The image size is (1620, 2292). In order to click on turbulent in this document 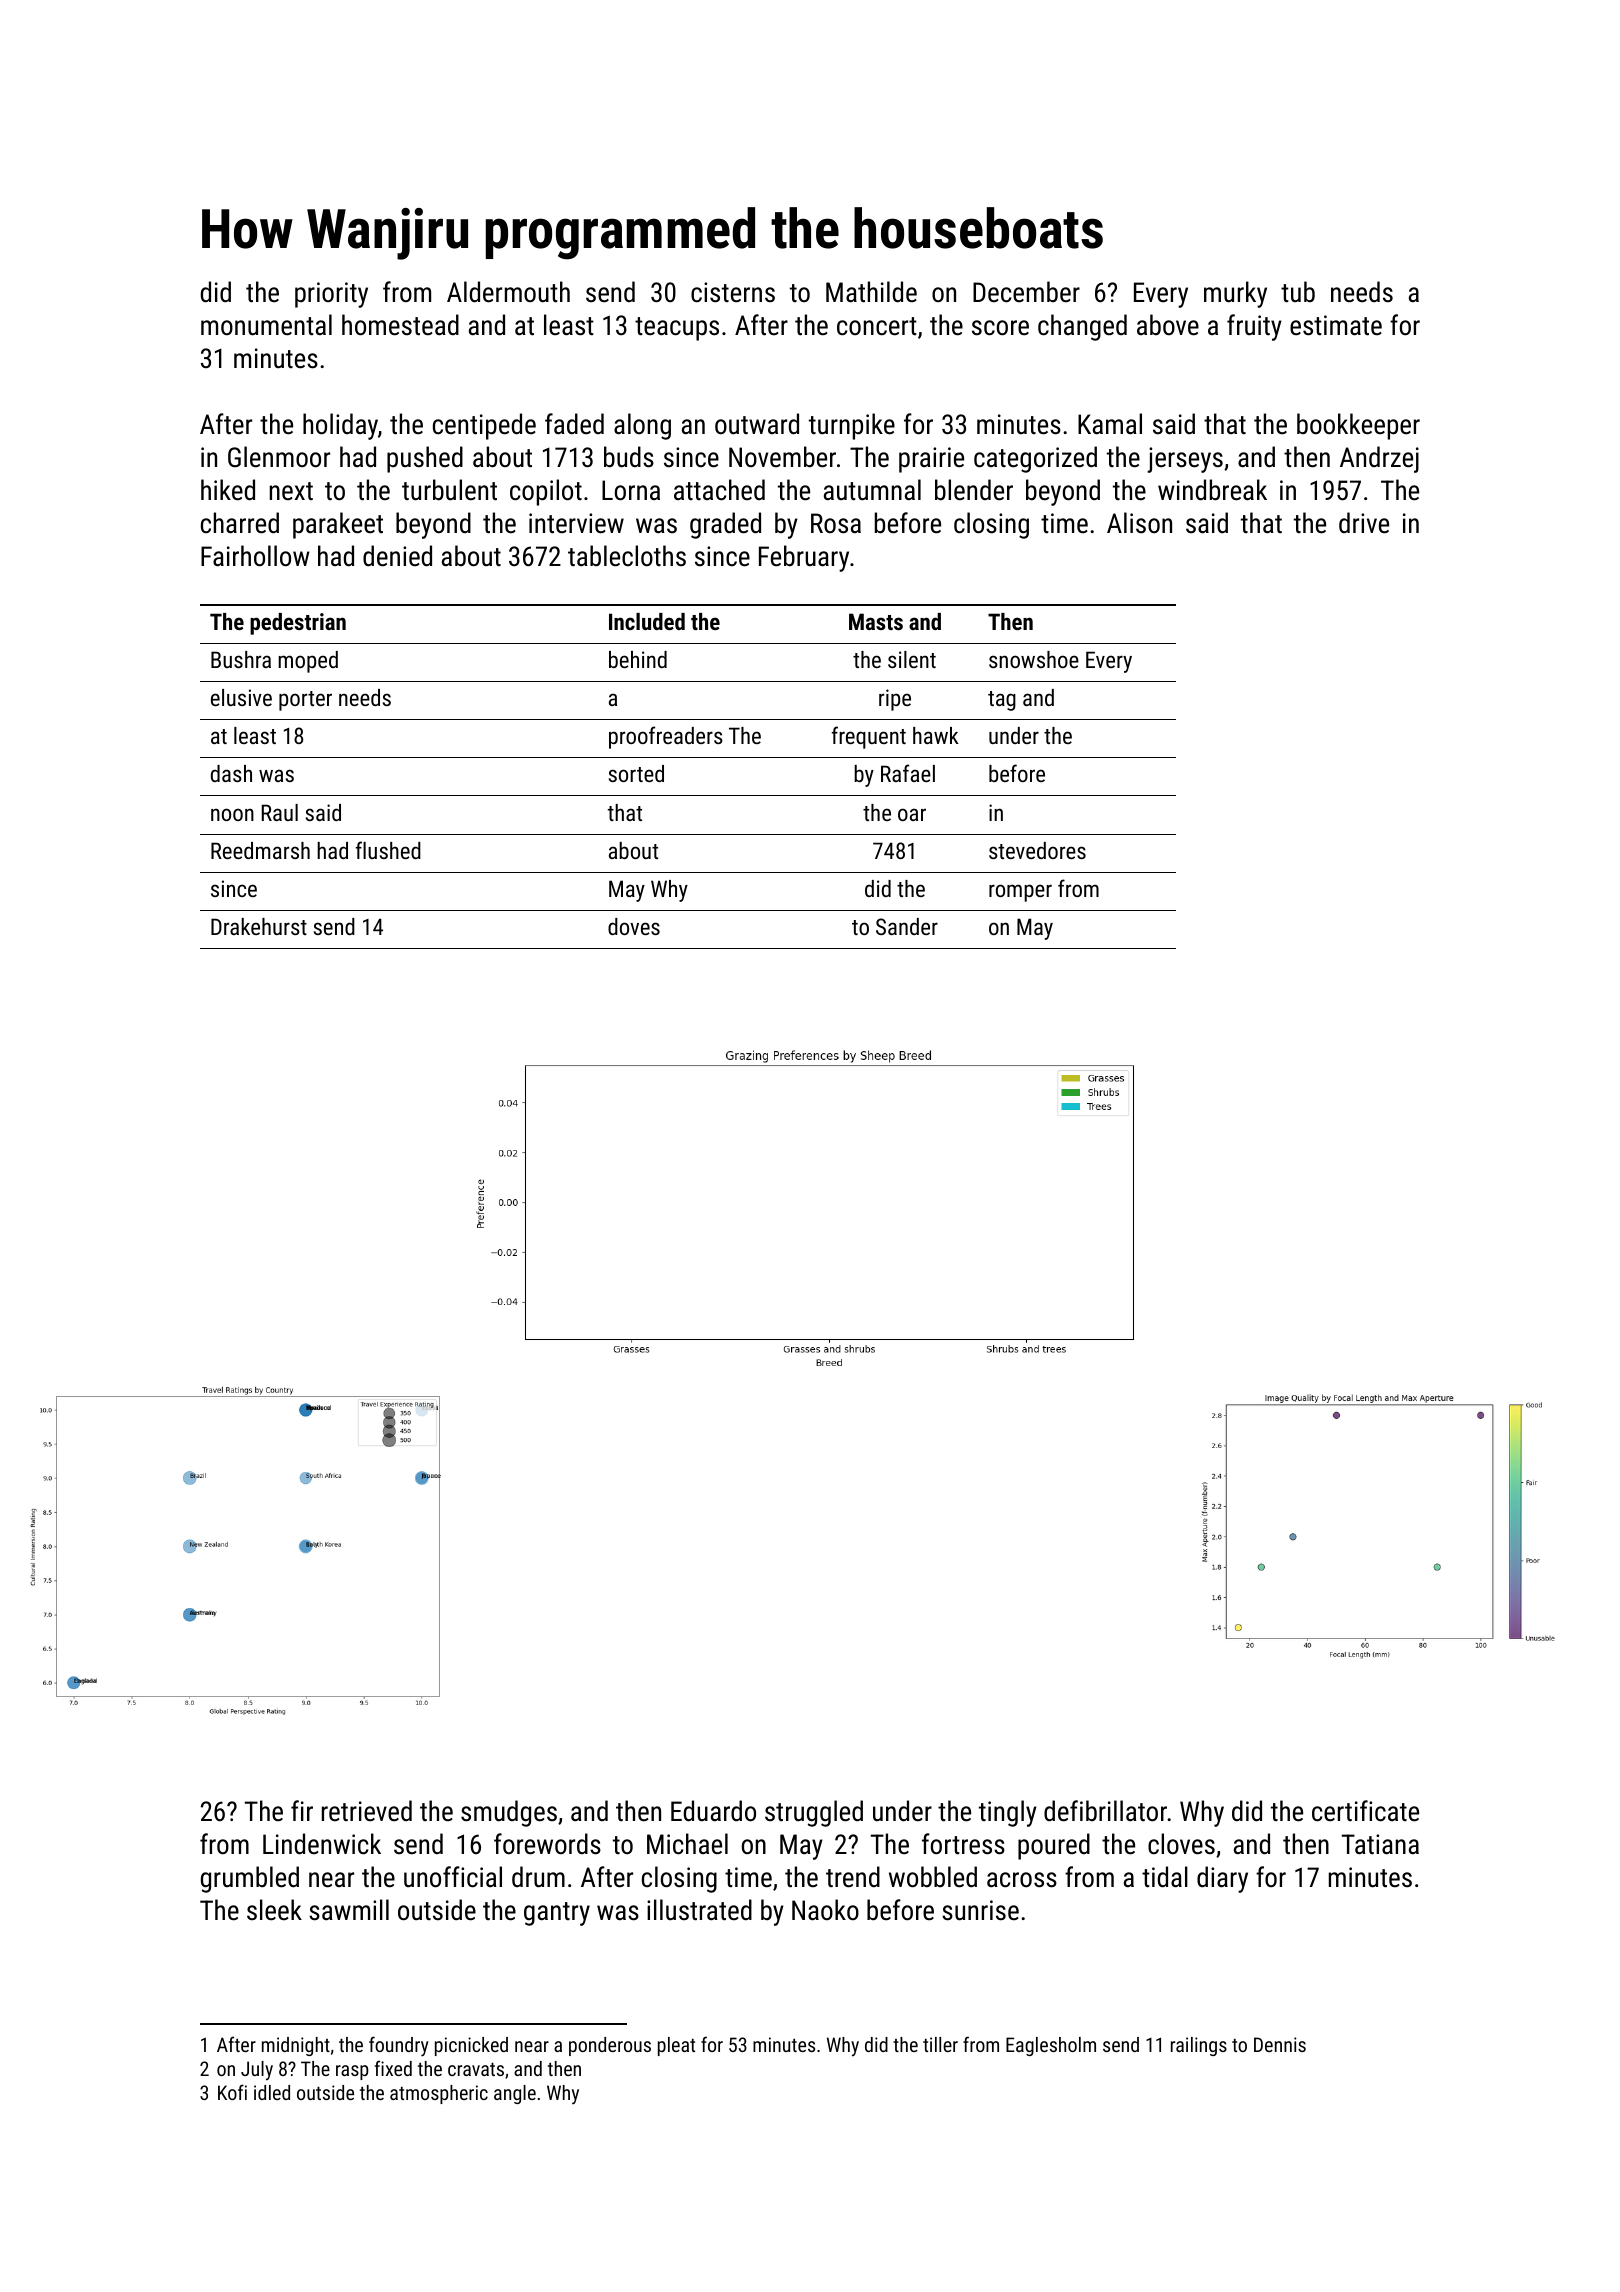, I will do `click(449, 490)`.
